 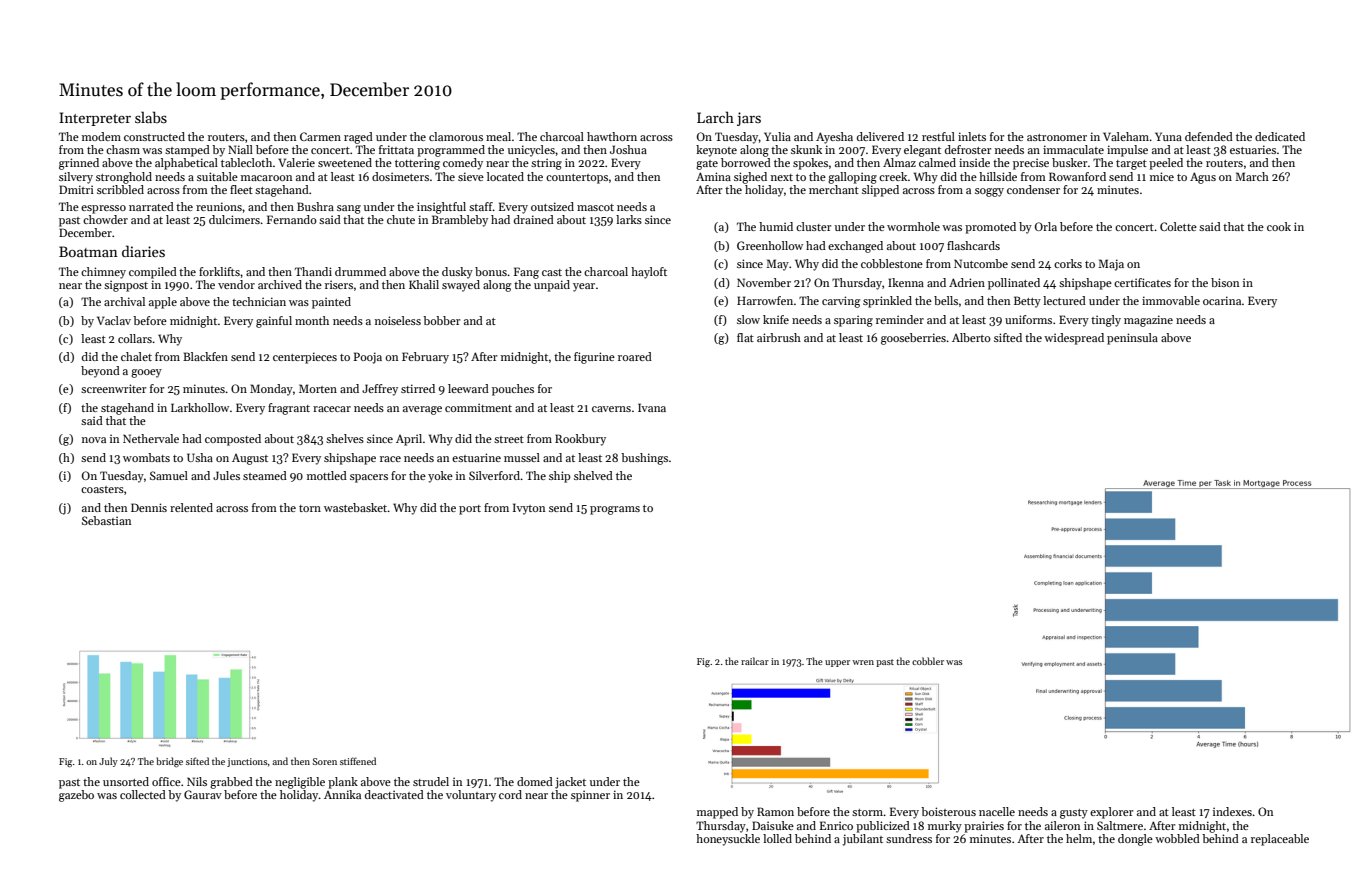 I want to click on pouches, so click(x=513, y=390).
